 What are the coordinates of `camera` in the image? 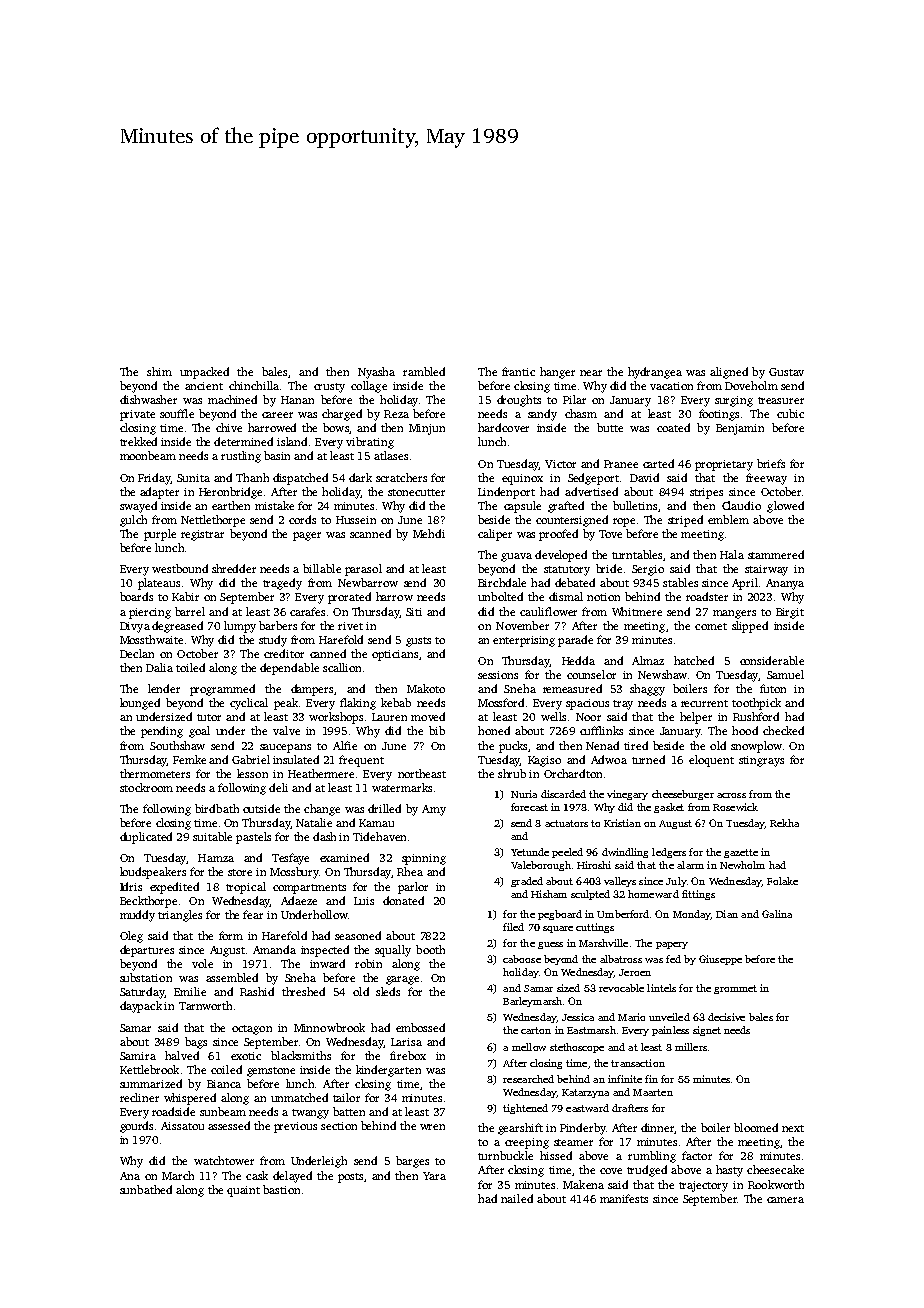 It's located at (785, 1200).
